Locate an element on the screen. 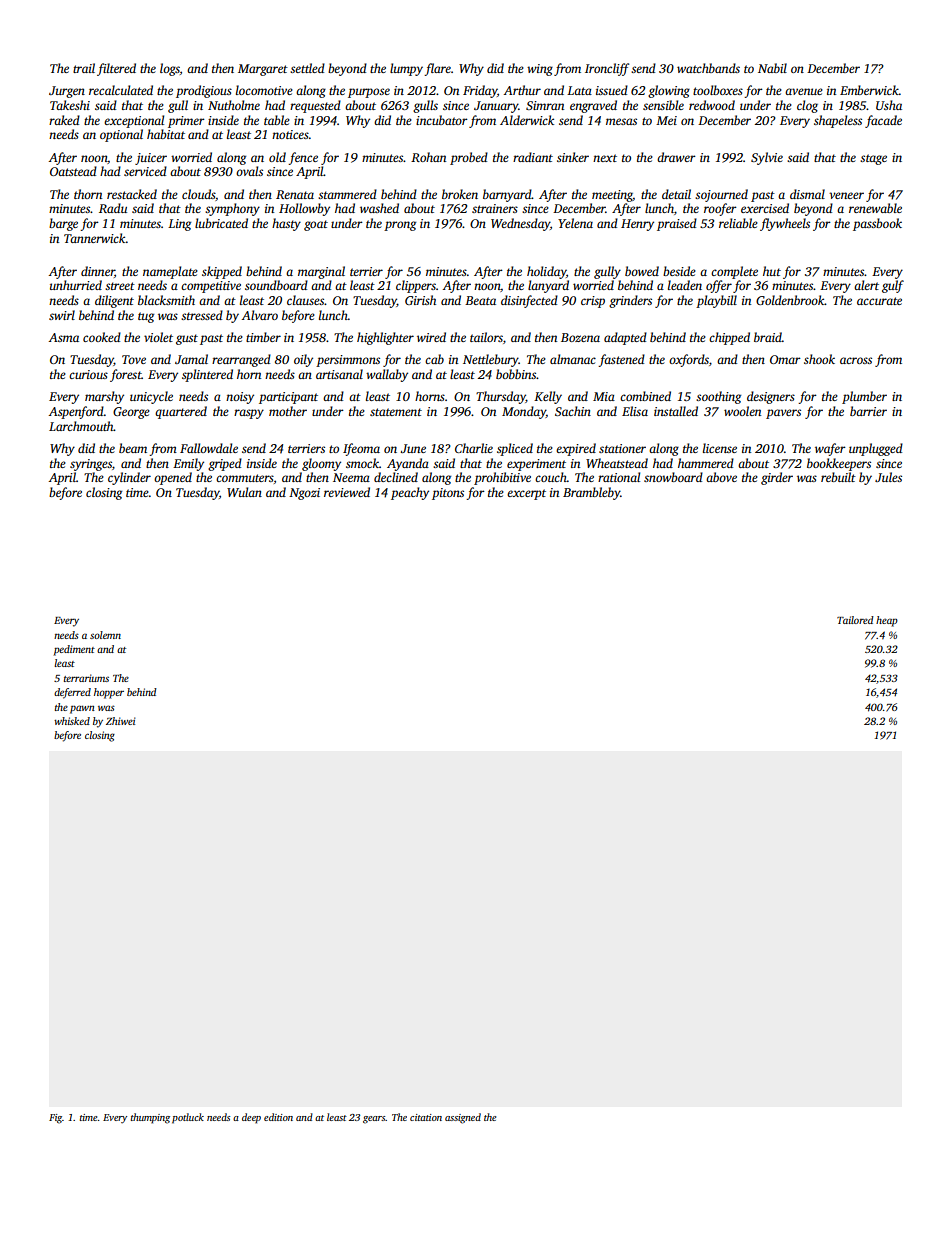 Image resolution: width=952 pixels, height=1233 pixels. Margaret is located at coordinates (263, 70).
